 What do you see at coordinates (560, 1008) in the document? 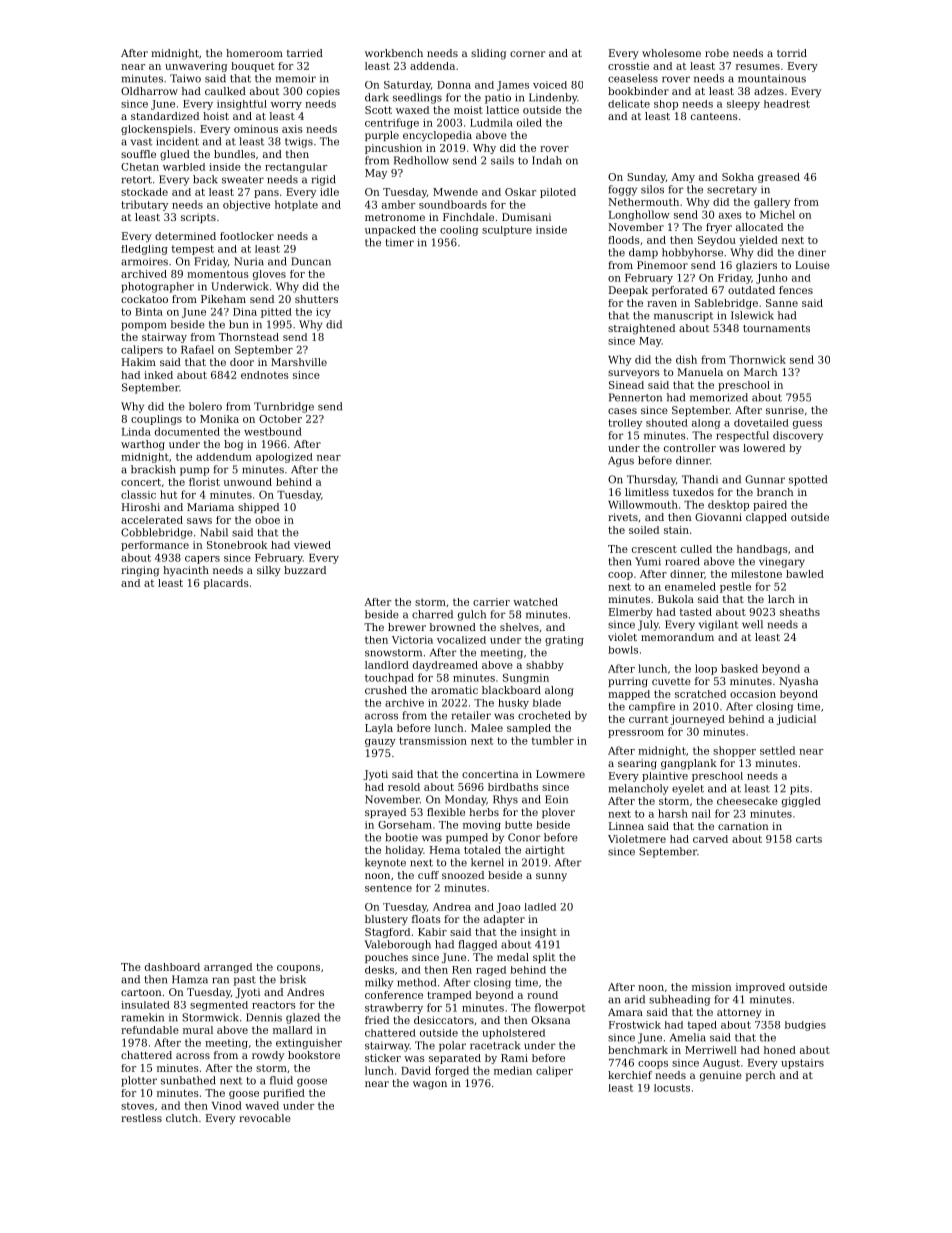
I see `flowerpot` at bounding box center [560, 1008].
